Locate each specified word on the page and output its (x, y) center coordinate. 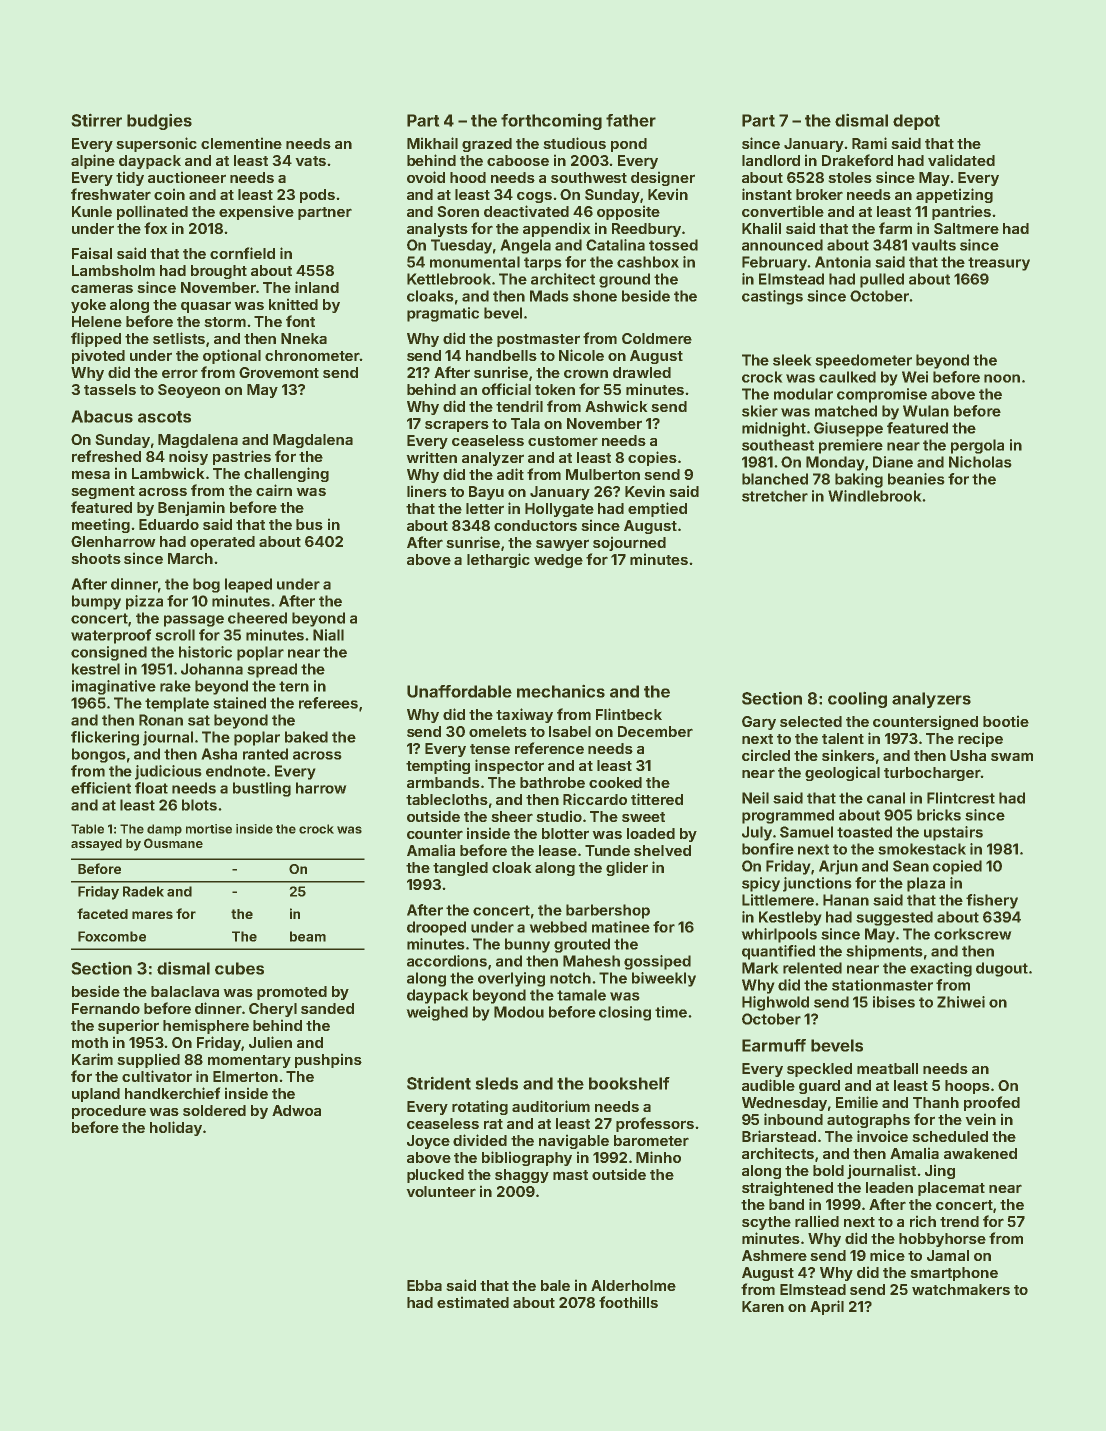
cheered (257, 618)
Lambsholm (113, 270)
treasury (999, 264)
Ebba (424, 1285)
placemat (951, 1189)
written (431, 457)
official (506, 389)
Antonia (843, 262)
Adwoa (296, 1110)
